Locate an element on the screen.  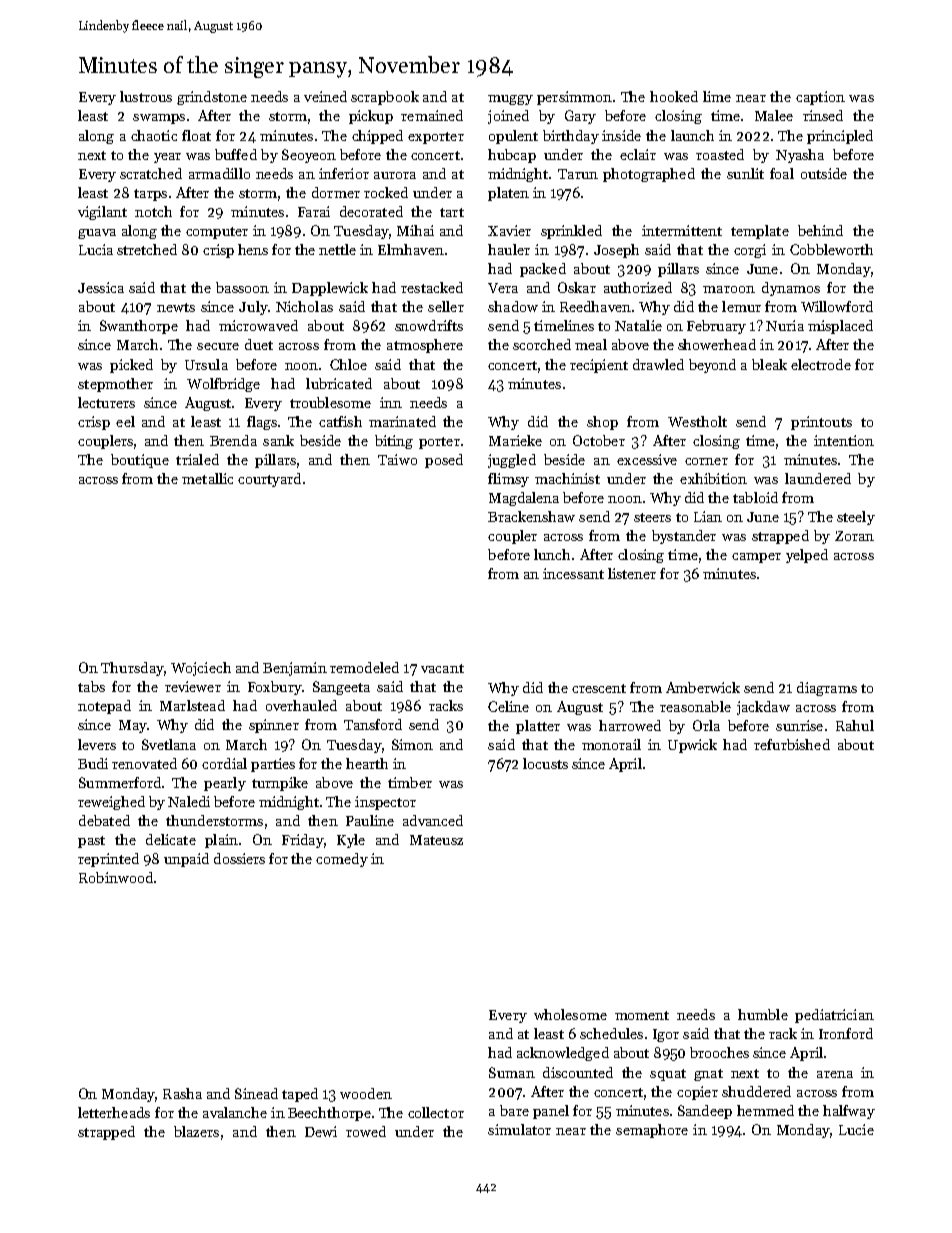
secure is located at coordinates (218, 346).
